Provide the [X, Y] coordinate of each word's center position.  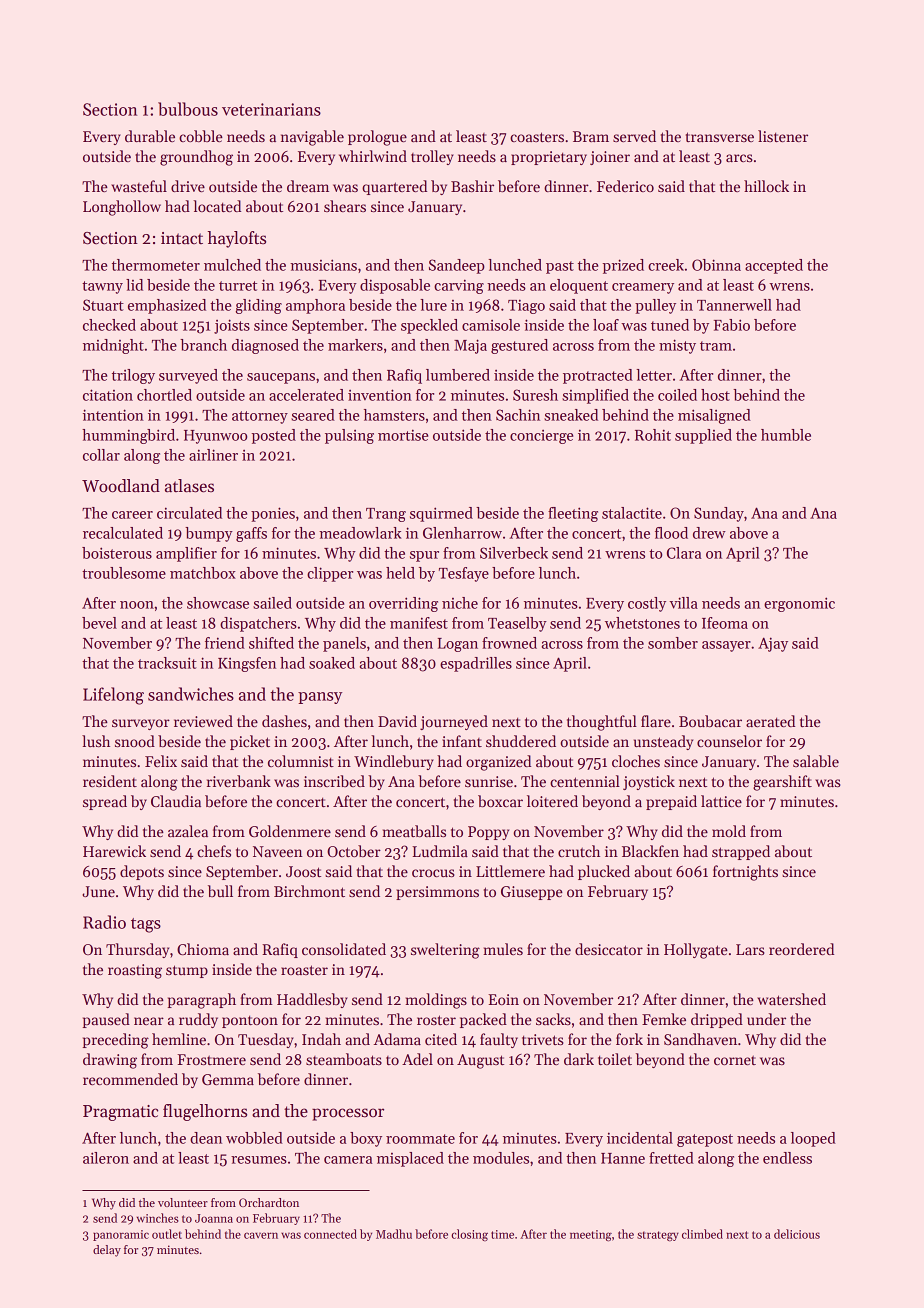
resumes [259, 1160]
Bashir [472, 186]
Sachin [518, 415]
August [480, 1061]
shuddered [521, 741]
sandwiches [191, 694]
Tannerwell [734, 305]
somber [673, 643]
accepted [774, 266]
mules [503, 949]
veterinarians [271, 109]
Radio [104, 922]
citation [108, 395]
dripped [717, 1020]
